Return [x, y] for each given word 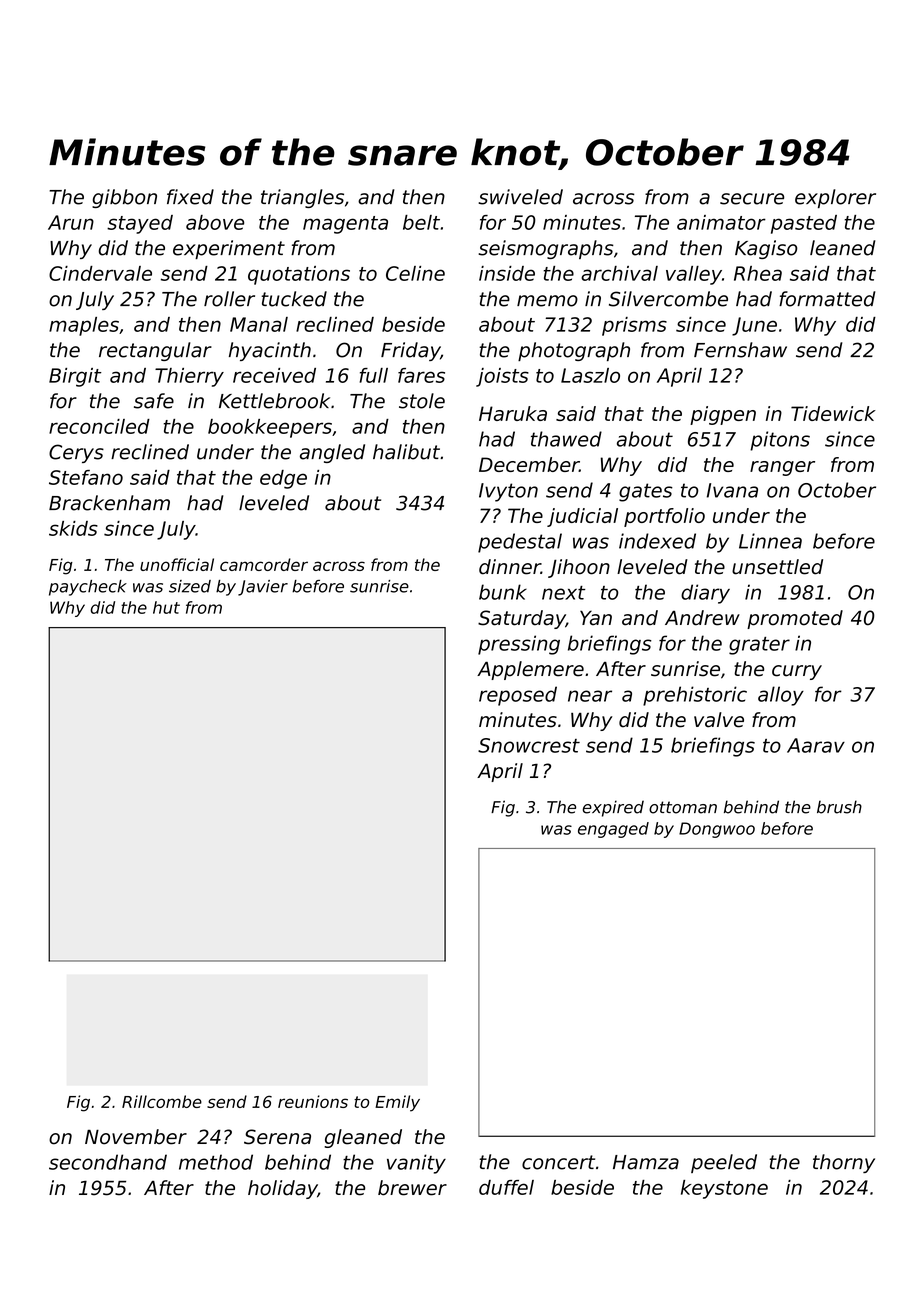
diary [705, 594]
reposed [518, 696]
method [216, 1162]
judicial [582, 517]
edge [283, 479]
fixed [190, 197]
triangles [302, 198]
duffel [506, 1187]
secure [752, 199]
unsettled [777, 567]
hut [166, 607]
